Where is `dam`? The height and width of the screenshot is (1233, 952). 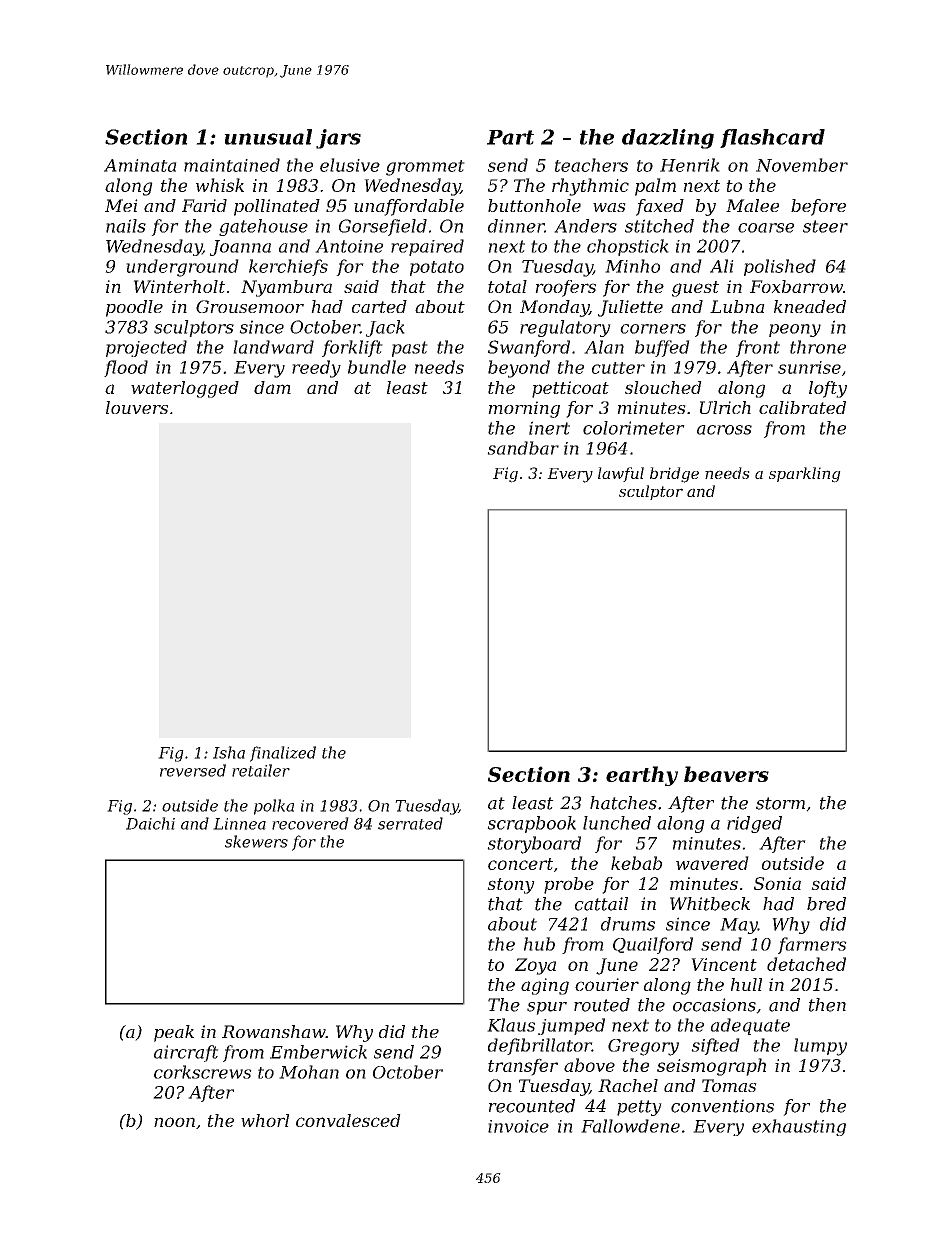
dam is located at coordinates (272, 387).
